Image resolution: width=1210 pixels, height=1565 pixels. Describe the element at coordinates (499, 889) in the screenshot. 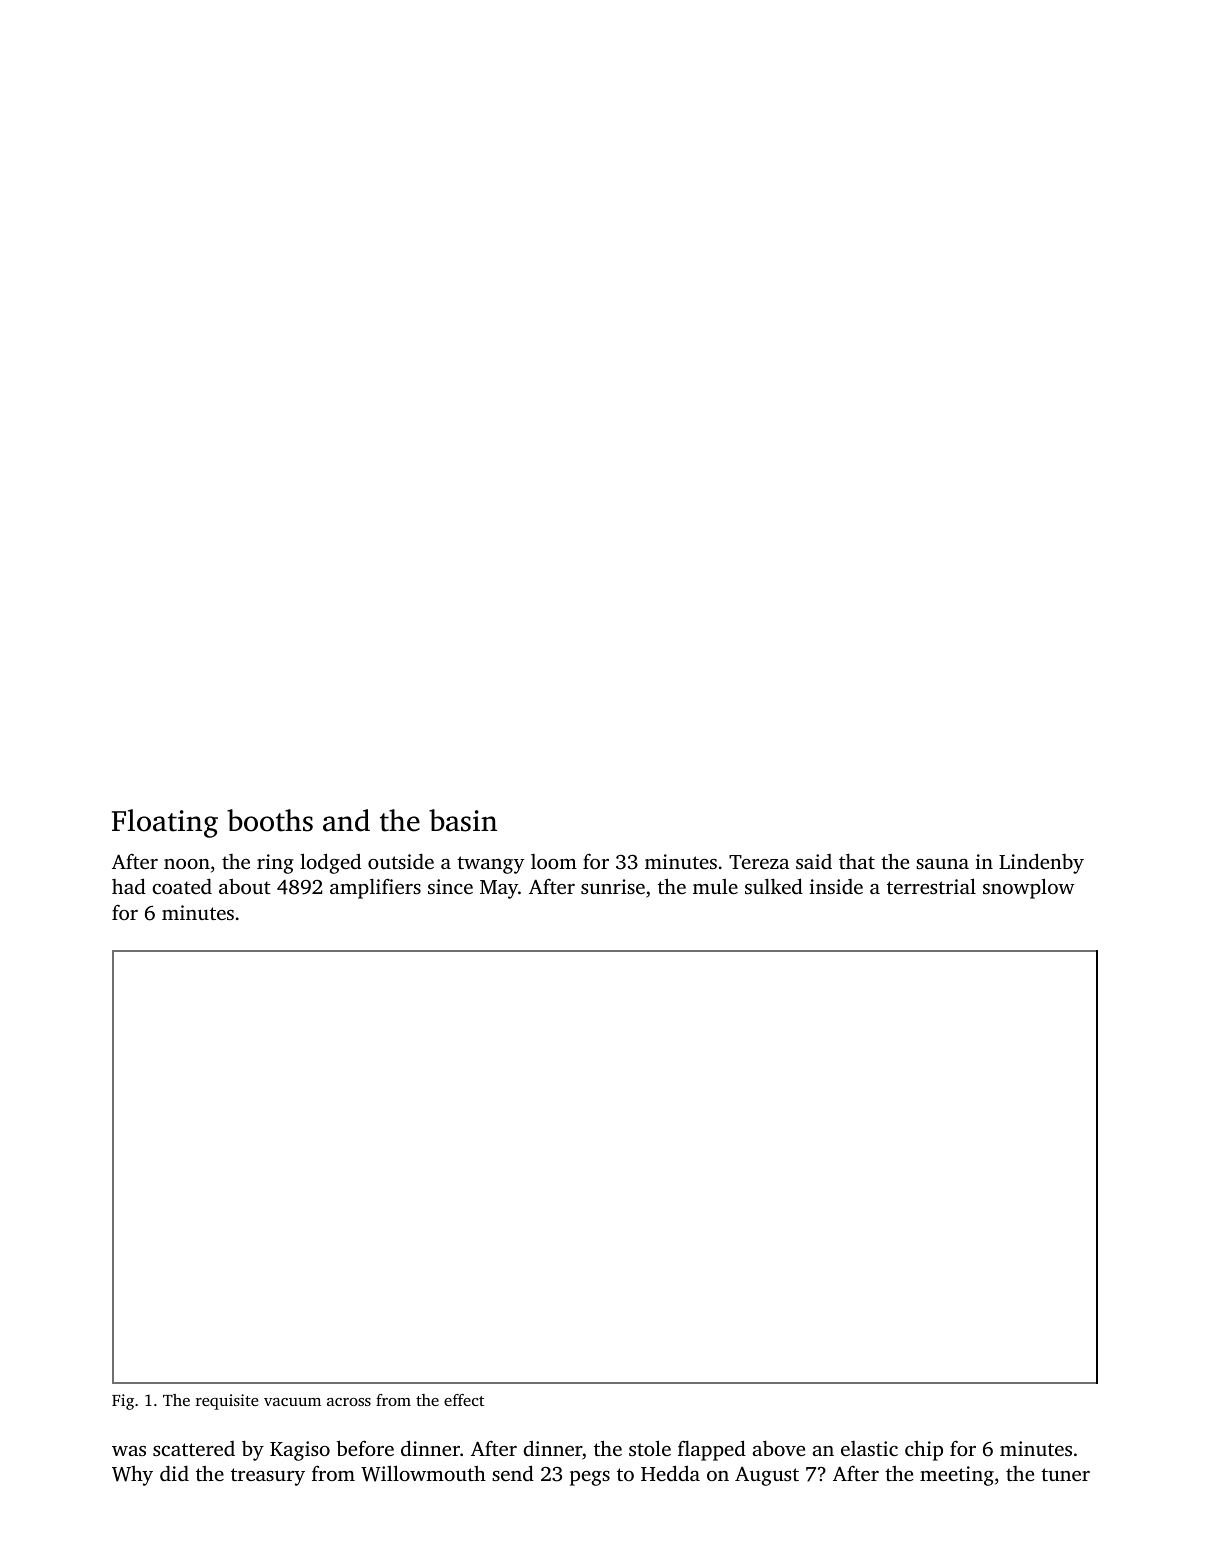

I see `May` at that location.
